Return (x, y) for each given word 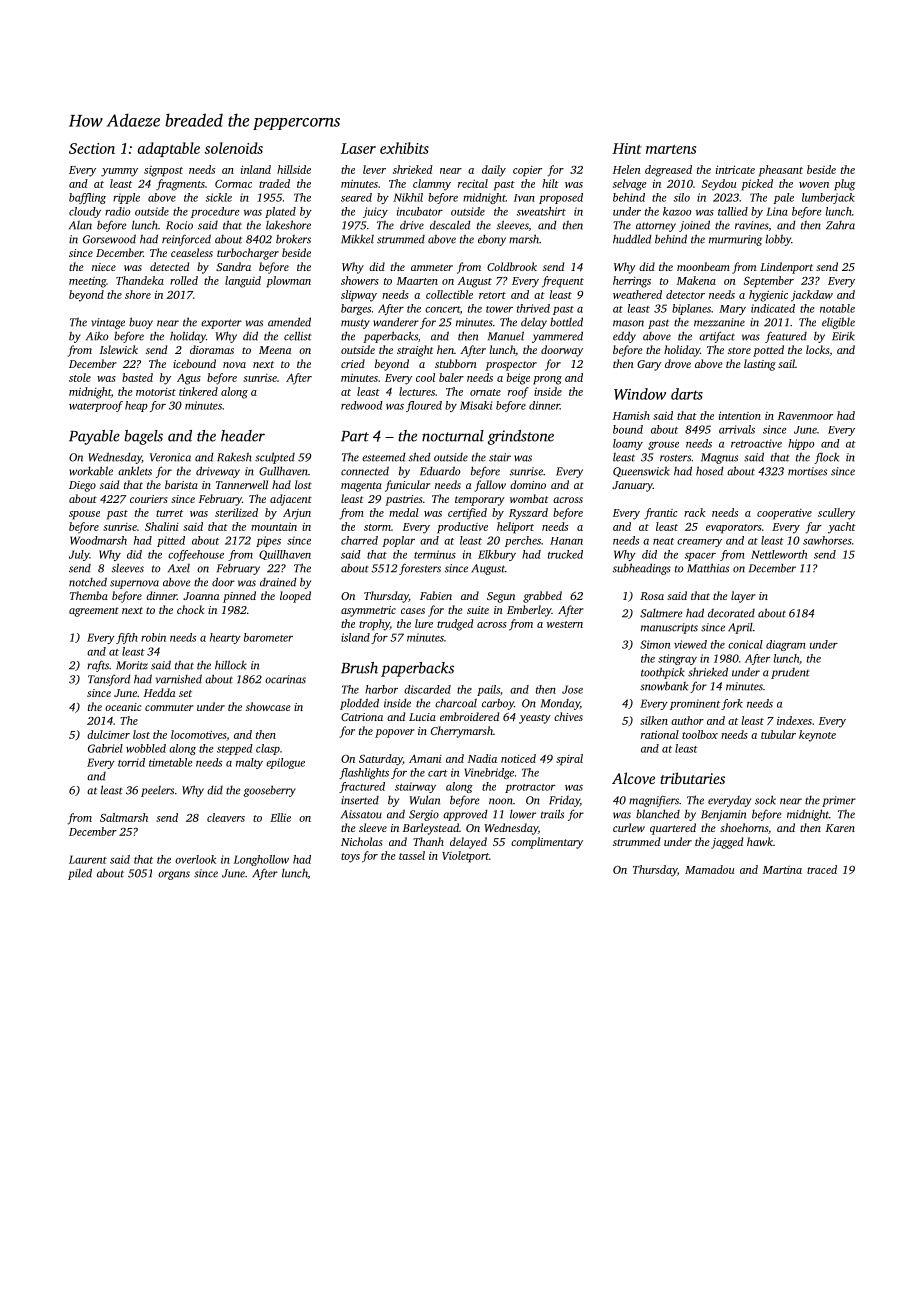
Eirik (843, 336)
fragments (180, 185)
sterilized (236, 512)
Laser (358, 148)
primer (839, 801)
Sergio (424, 815)
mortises (807, 471)
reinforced (186, 240)
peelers (157, 791)
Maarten (417, 281)
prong (547, 380)
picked (757, 185)
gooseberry (269, 791)
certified (467, 514)
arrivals (737, 429)
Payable (94, 437)
